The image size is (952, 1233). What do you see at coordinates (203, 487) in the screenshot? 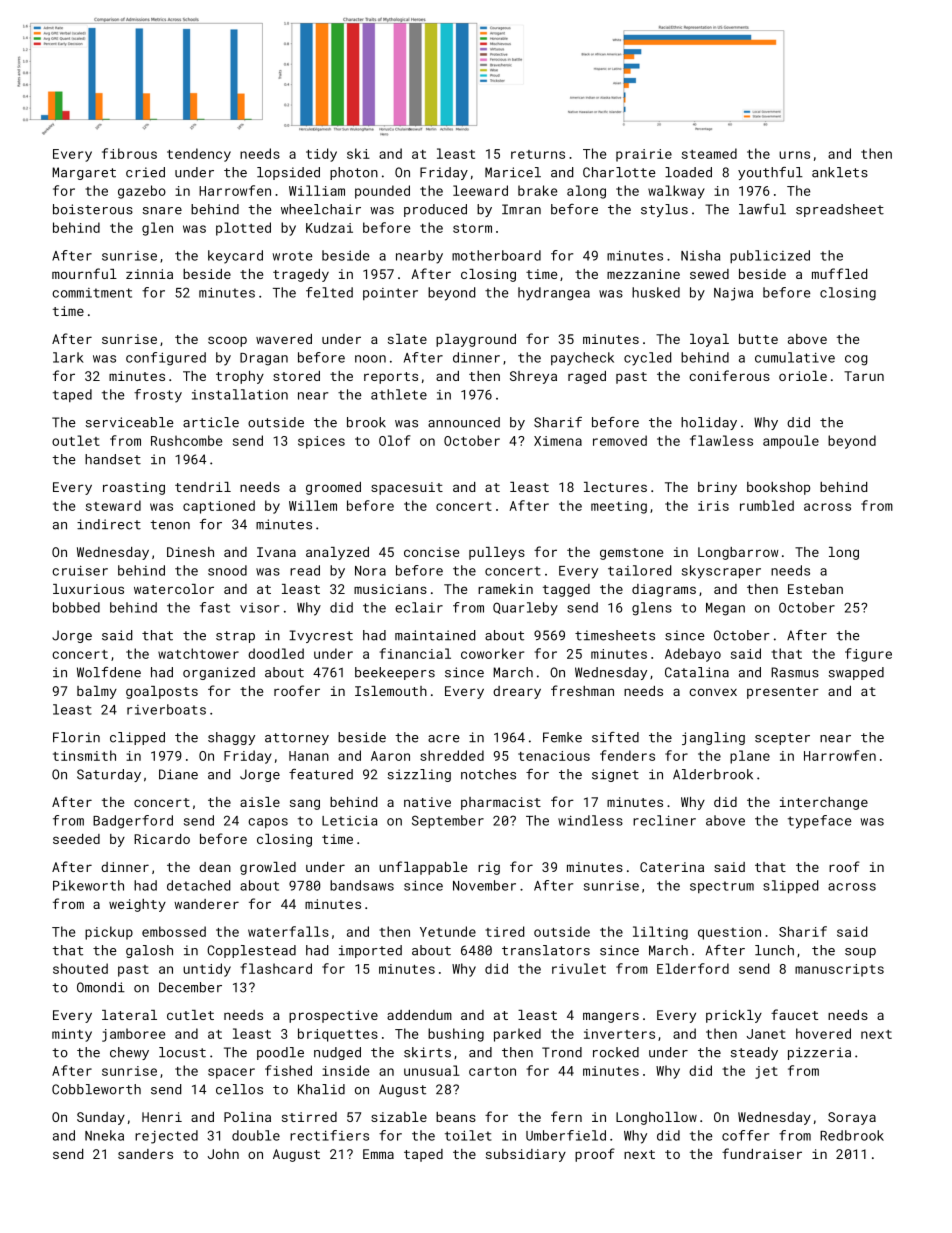
I see `tendril` at bounding box center [203, 487].
